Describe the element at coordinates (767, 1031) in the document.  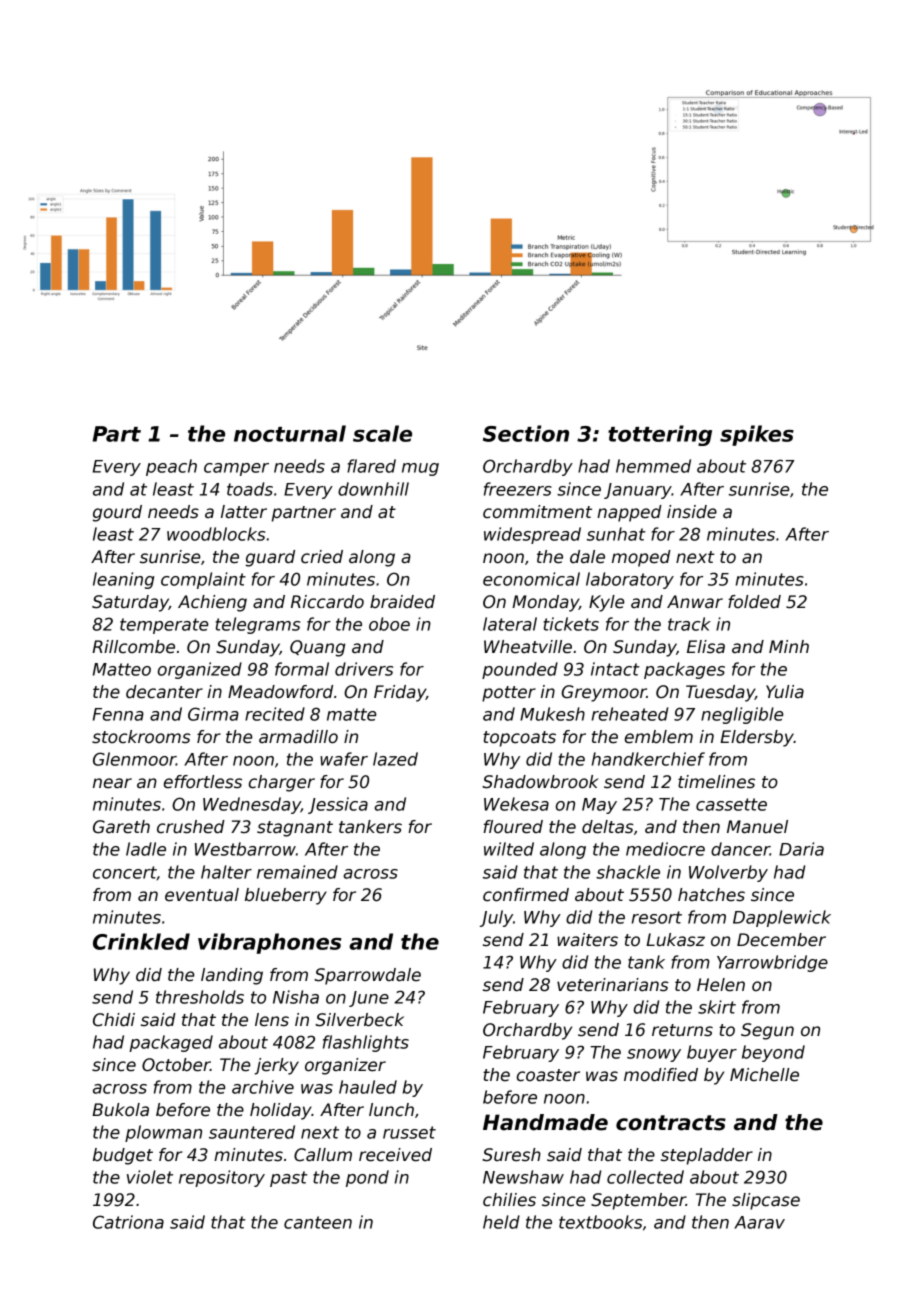
I see `Segun` at that location.
